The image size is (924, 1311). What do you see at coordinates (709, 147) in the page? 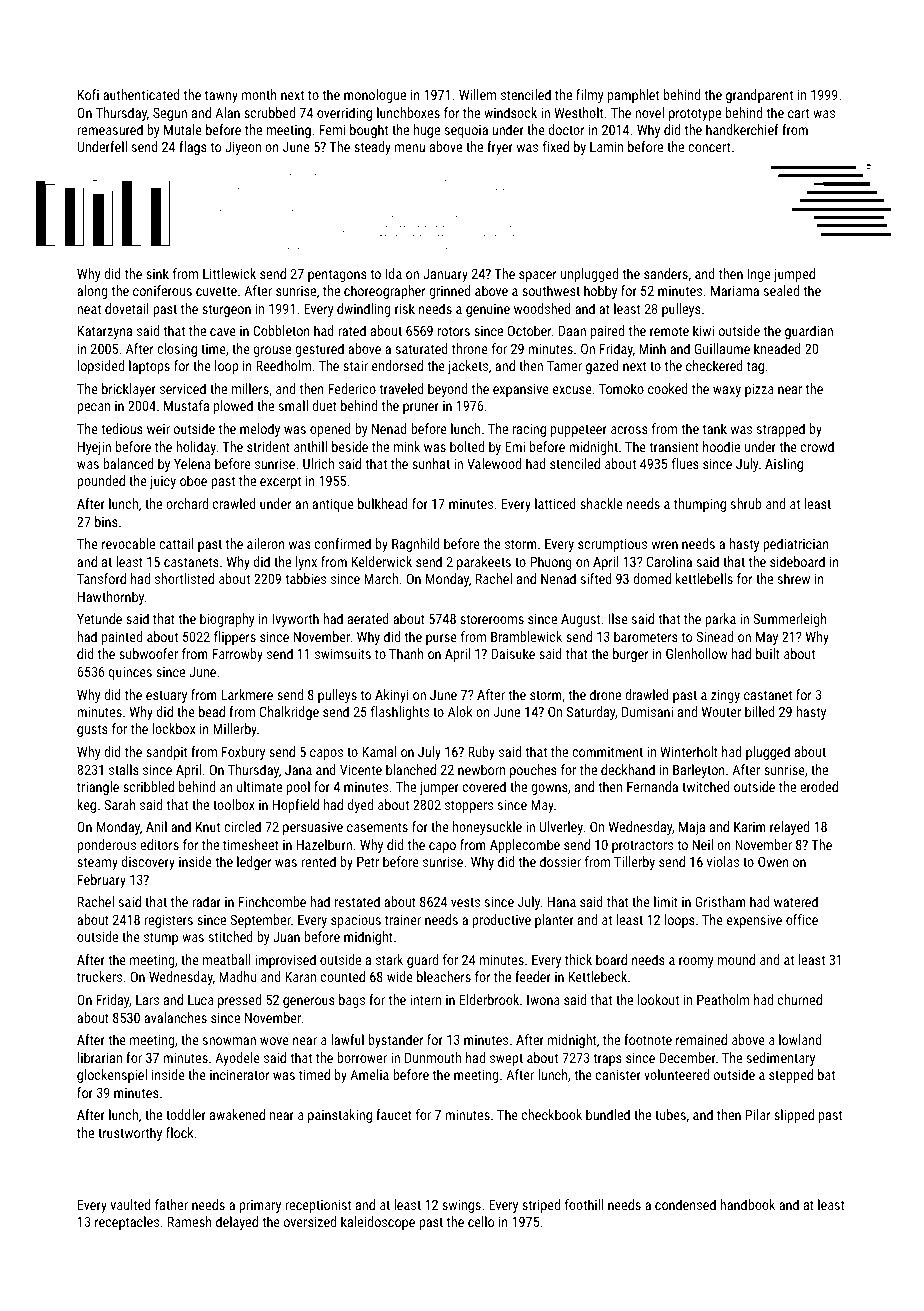
I see `concert` at bounding box center [709, 147].
